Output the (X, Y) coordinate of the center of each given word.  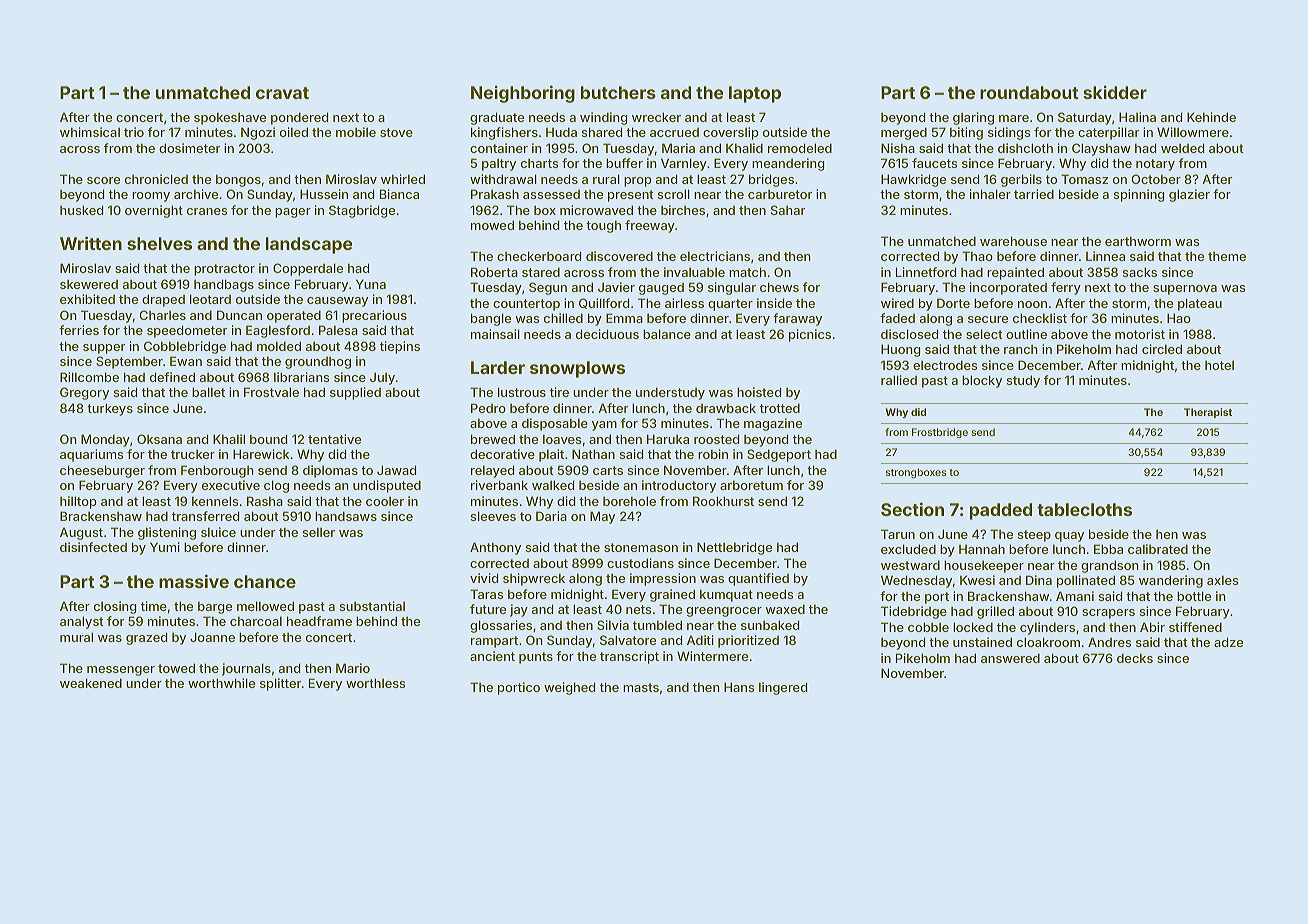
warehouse (1013, 241)
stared (541, 272)
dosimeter (189, 148)
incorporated (1008, 288)
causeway (337, 302)
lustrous (522, 392)
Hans (739, 687)
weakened (91, 683)
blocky (982, 381)
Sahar (788, 210)
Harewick (261, 454)
